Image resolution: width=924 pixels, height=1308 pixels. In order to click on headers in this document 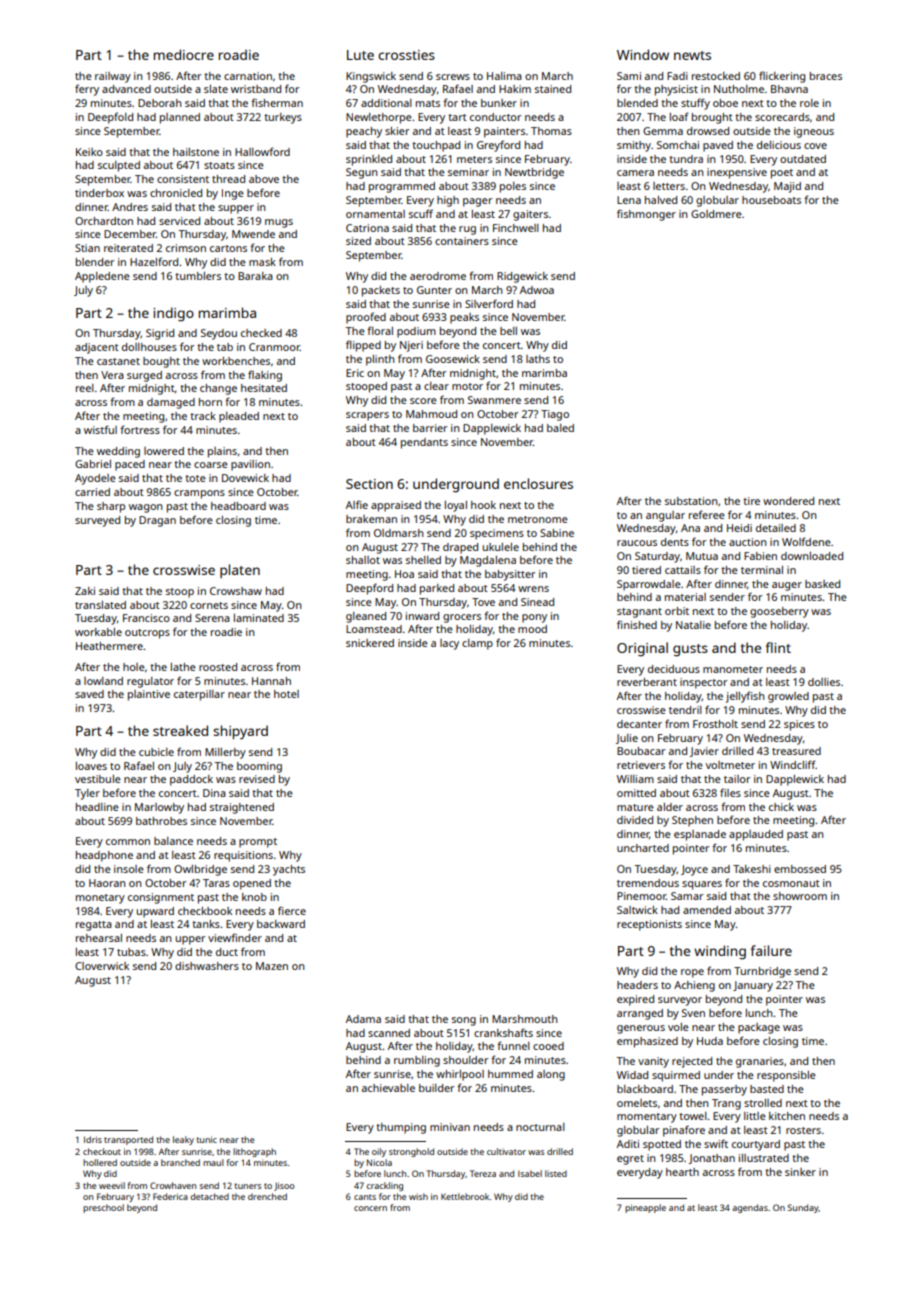, I will do `click(637, 985)`.
